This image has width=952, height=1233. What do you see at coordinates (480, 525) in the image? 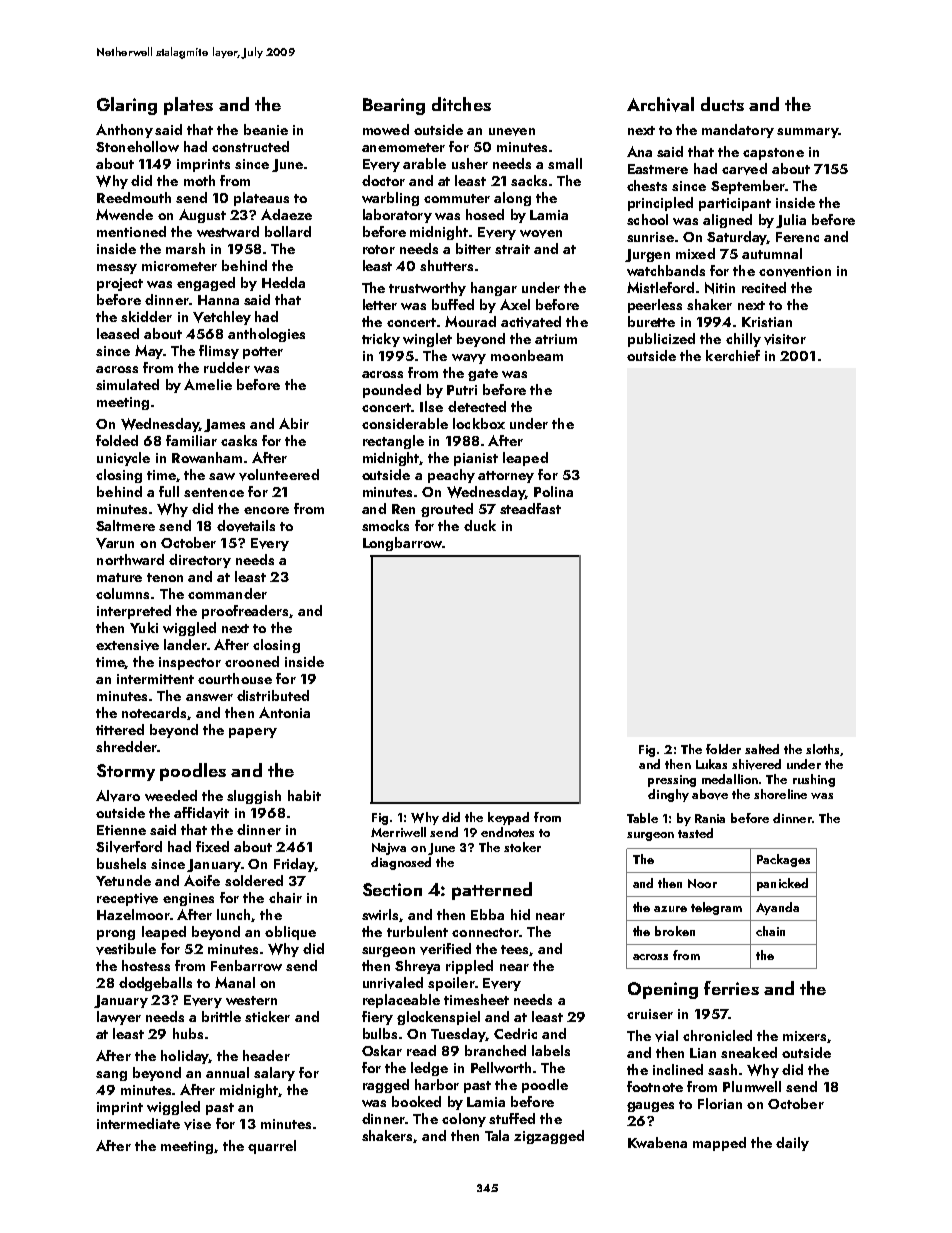
I see `duck` at bounding box center [480, 525].
